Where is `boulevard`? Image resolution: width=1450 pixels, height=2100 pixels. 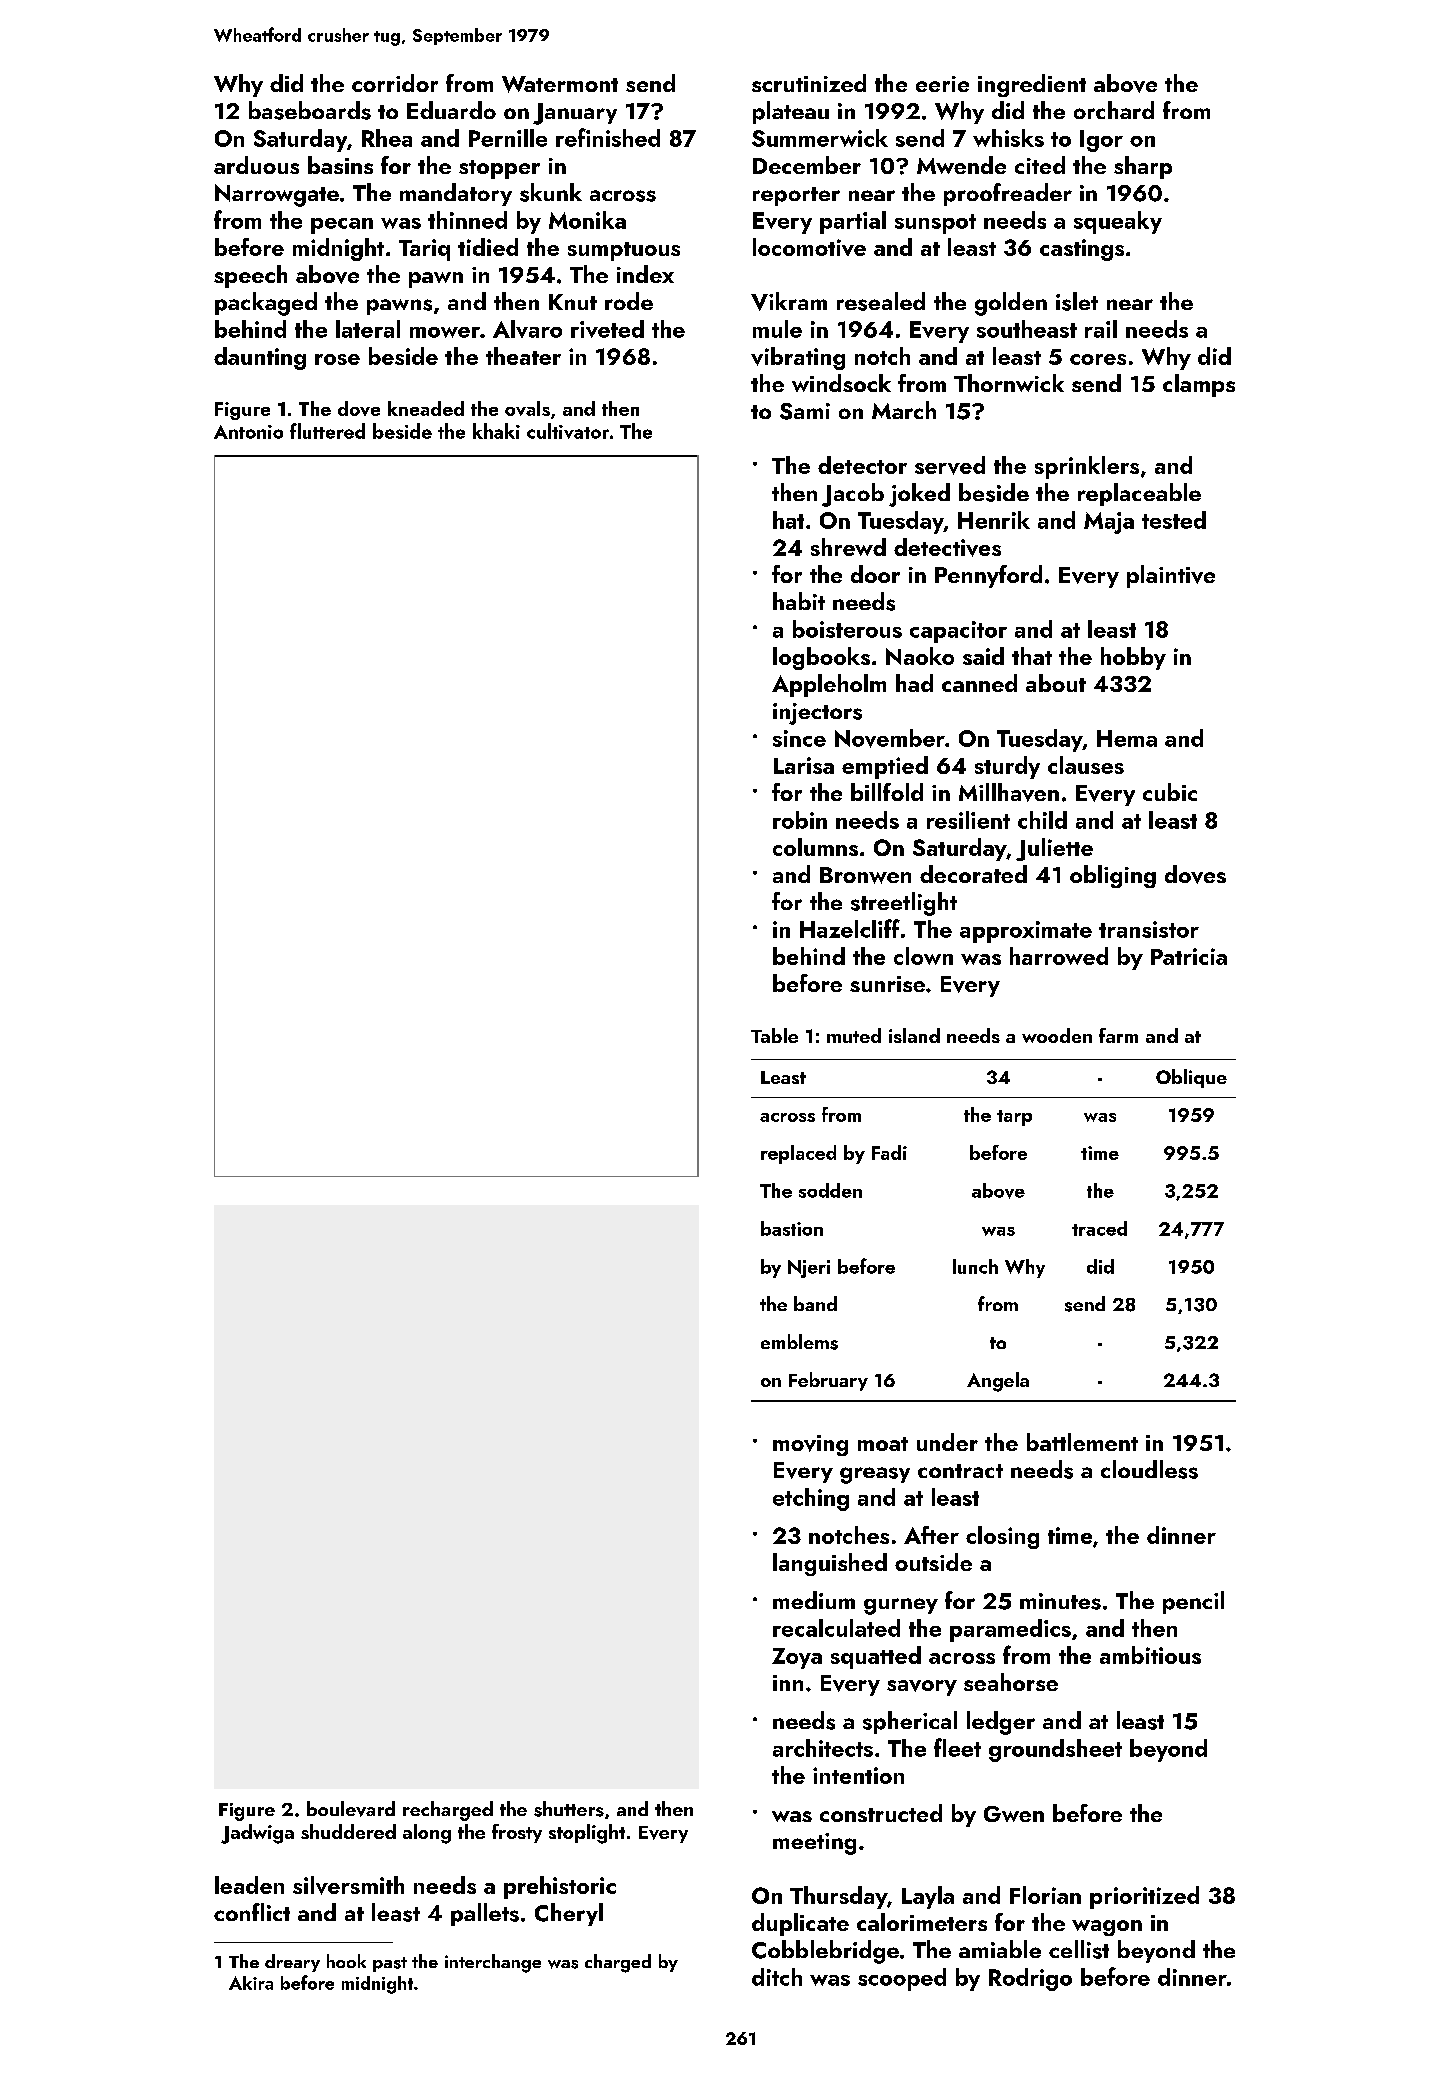
boulevard is located at coordinates (351, 1809).
